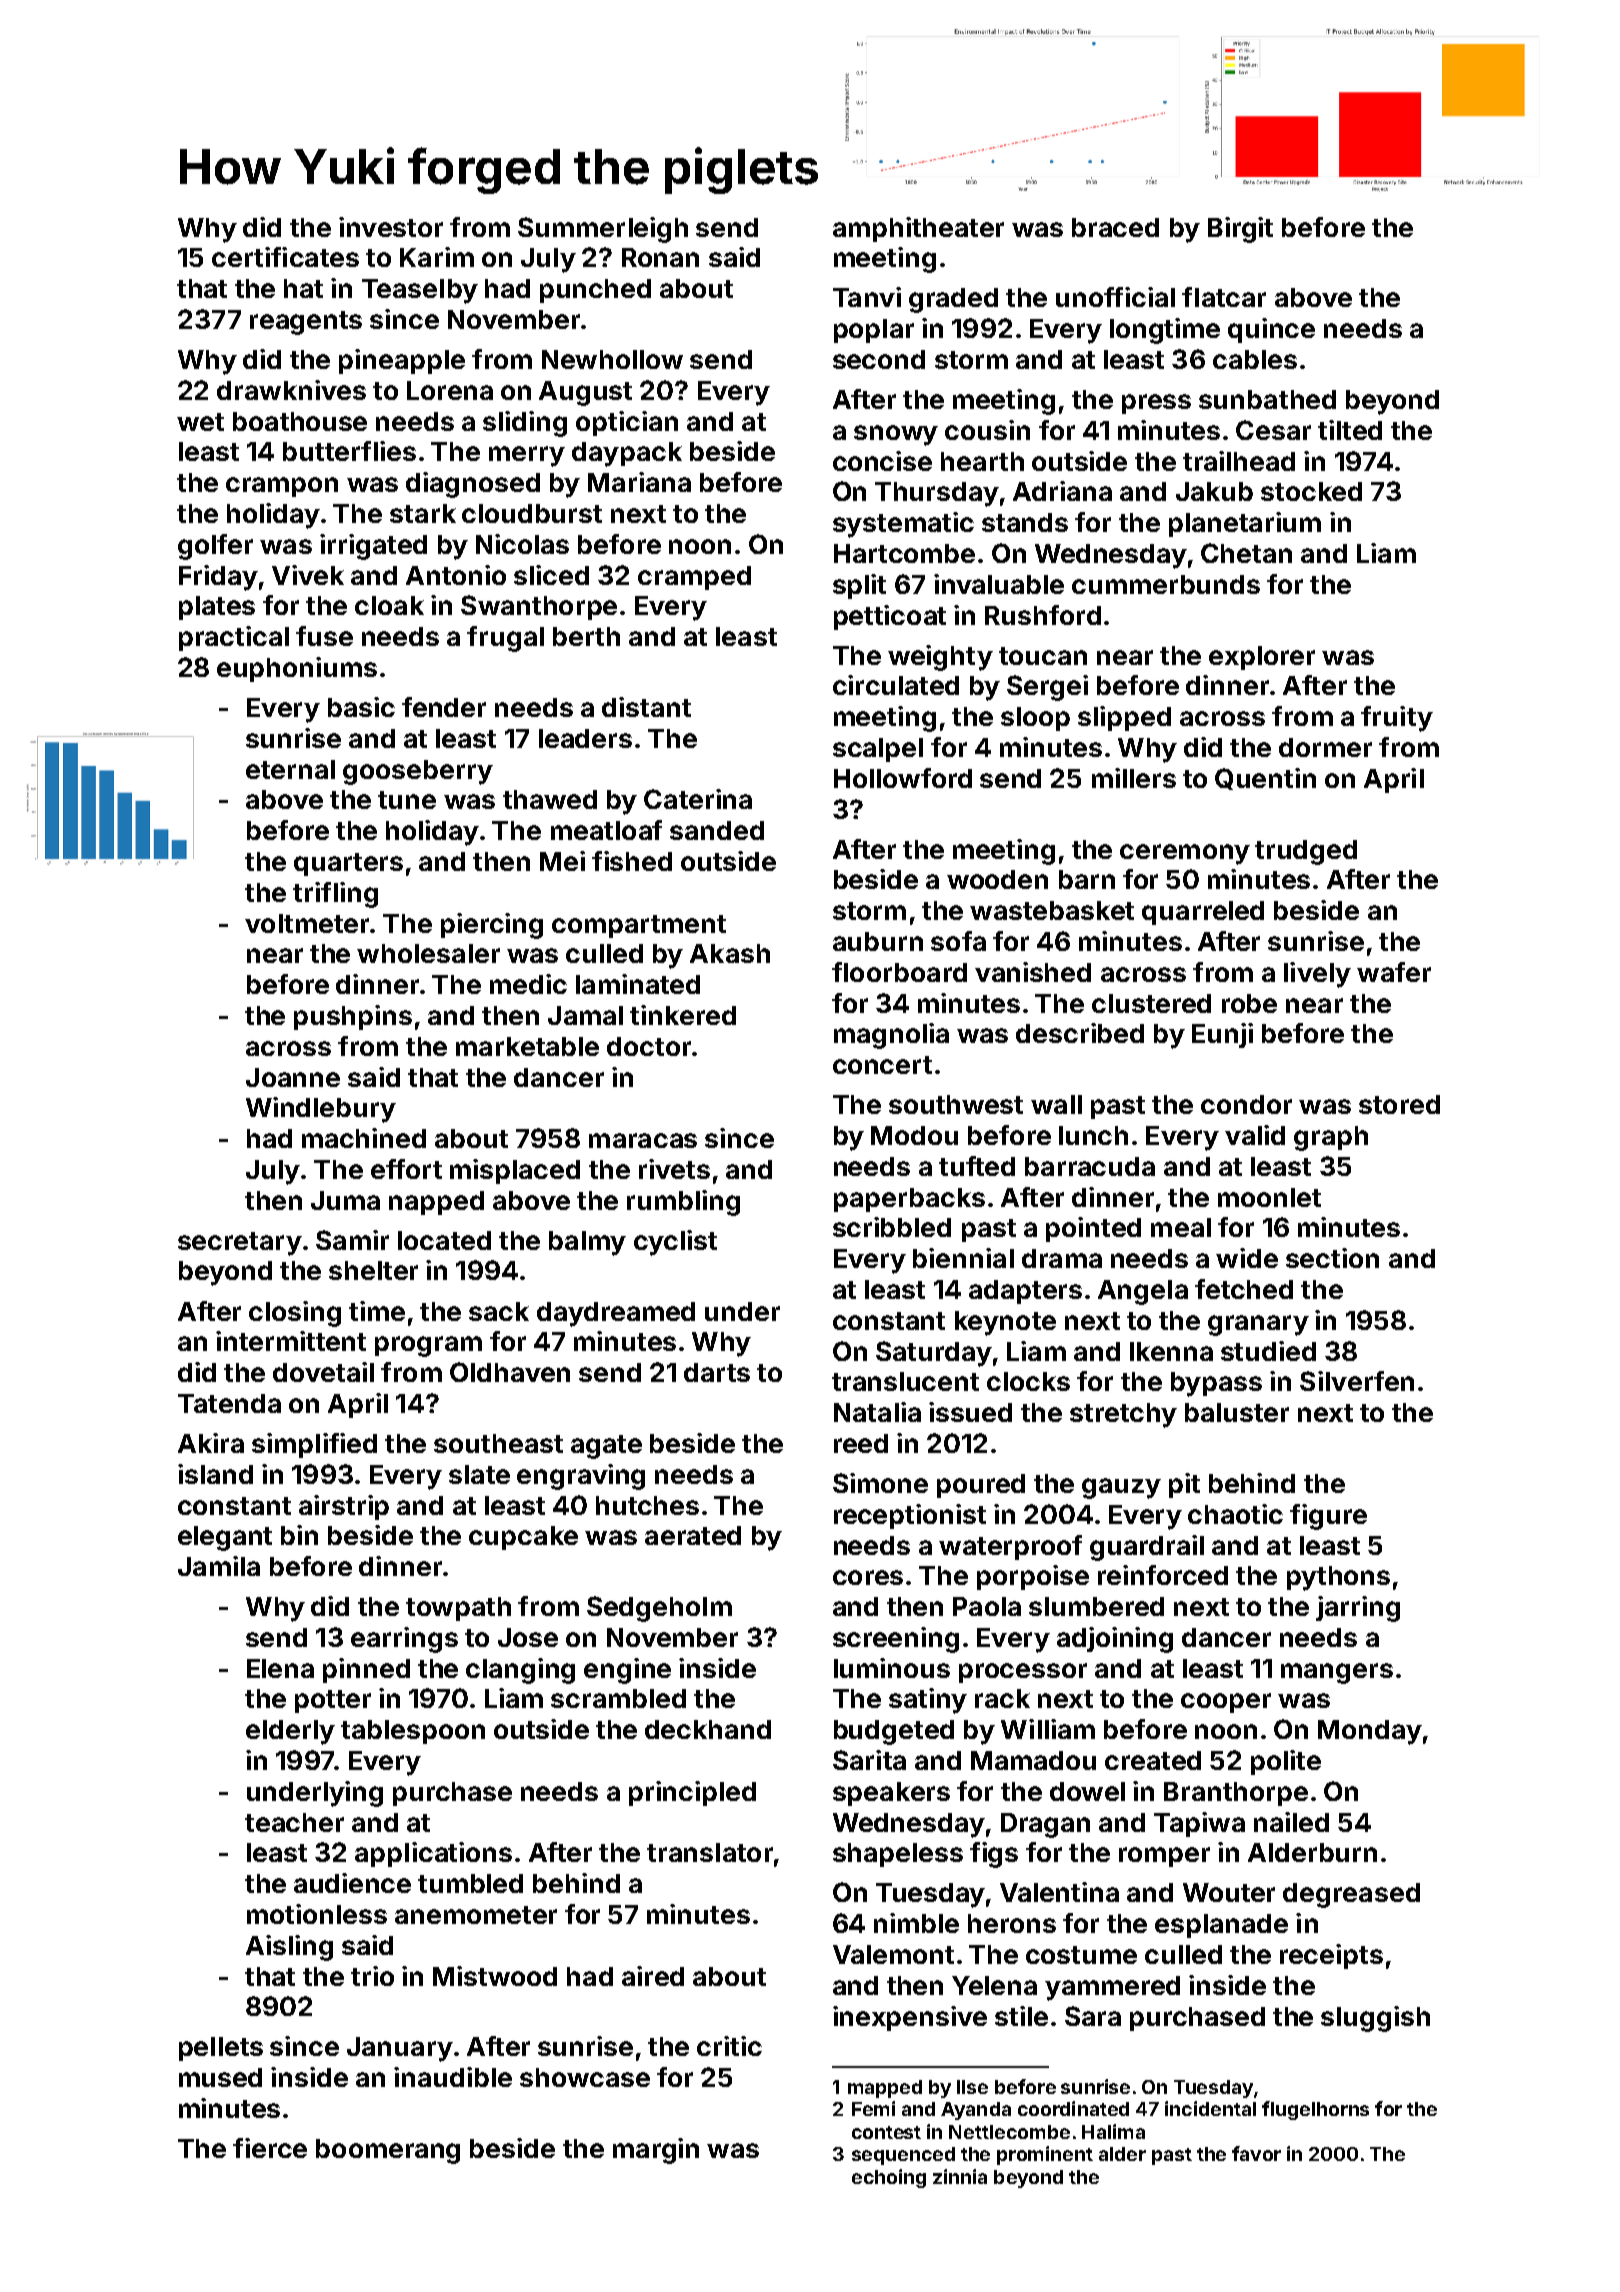 The height and width of the screenshot is (2292, 1620). Describe the element at coordinates (874, 331) in the screenshot. I see `poplar` at that location.
